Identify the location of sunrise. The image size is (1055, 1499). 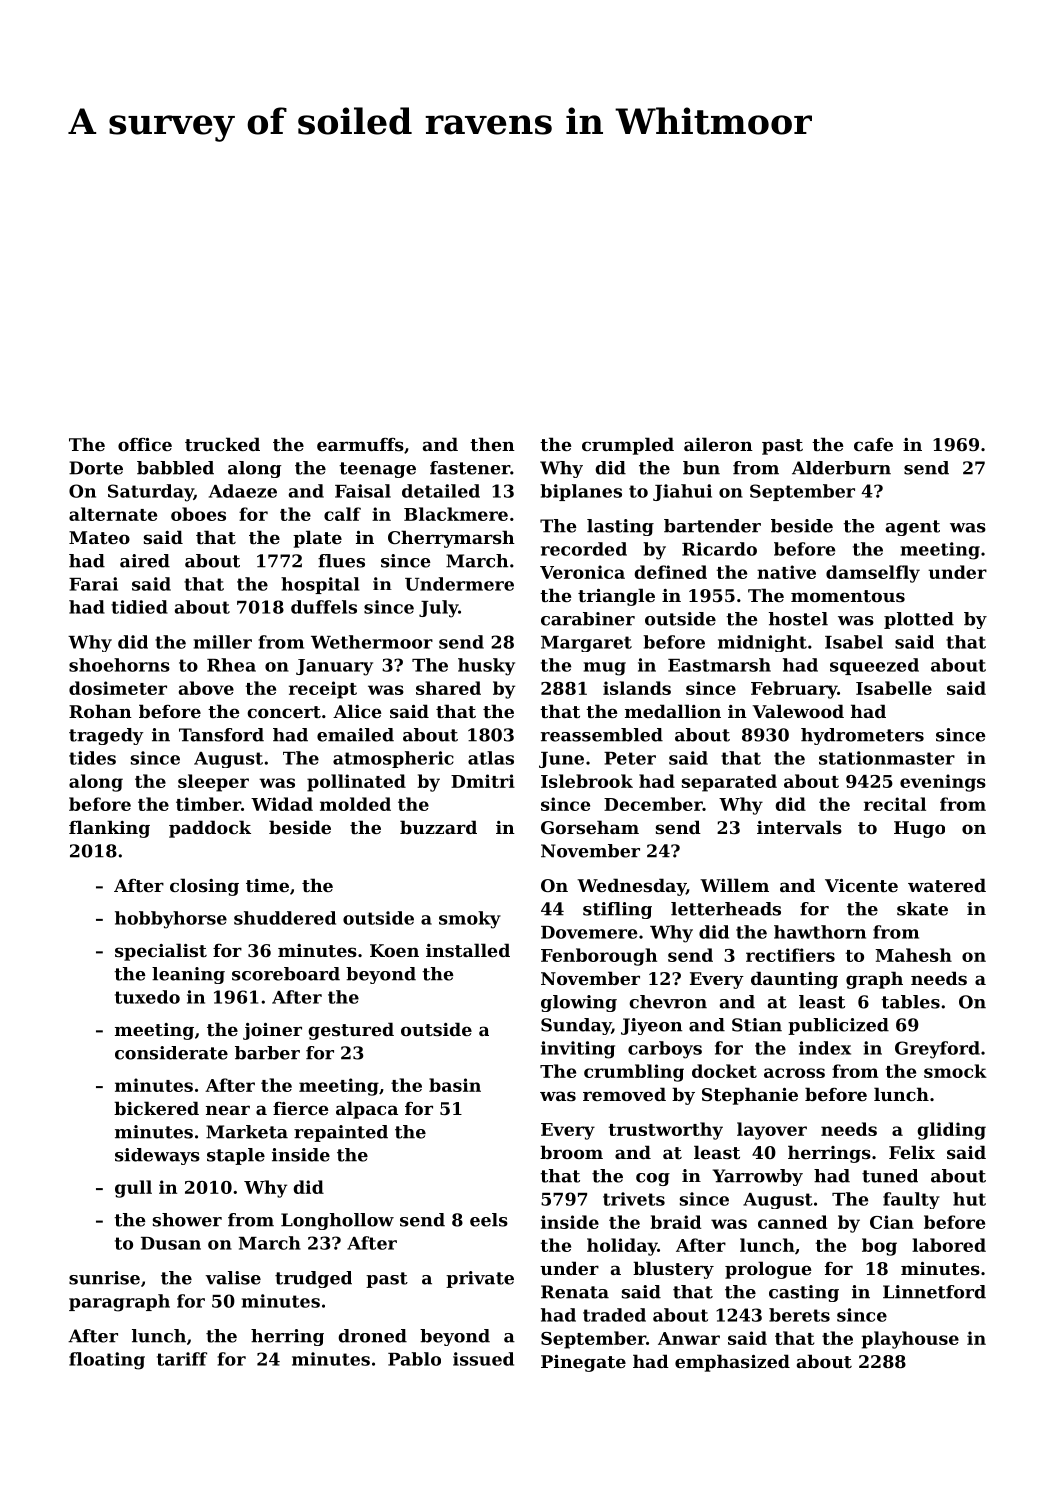
(104, 1278).
